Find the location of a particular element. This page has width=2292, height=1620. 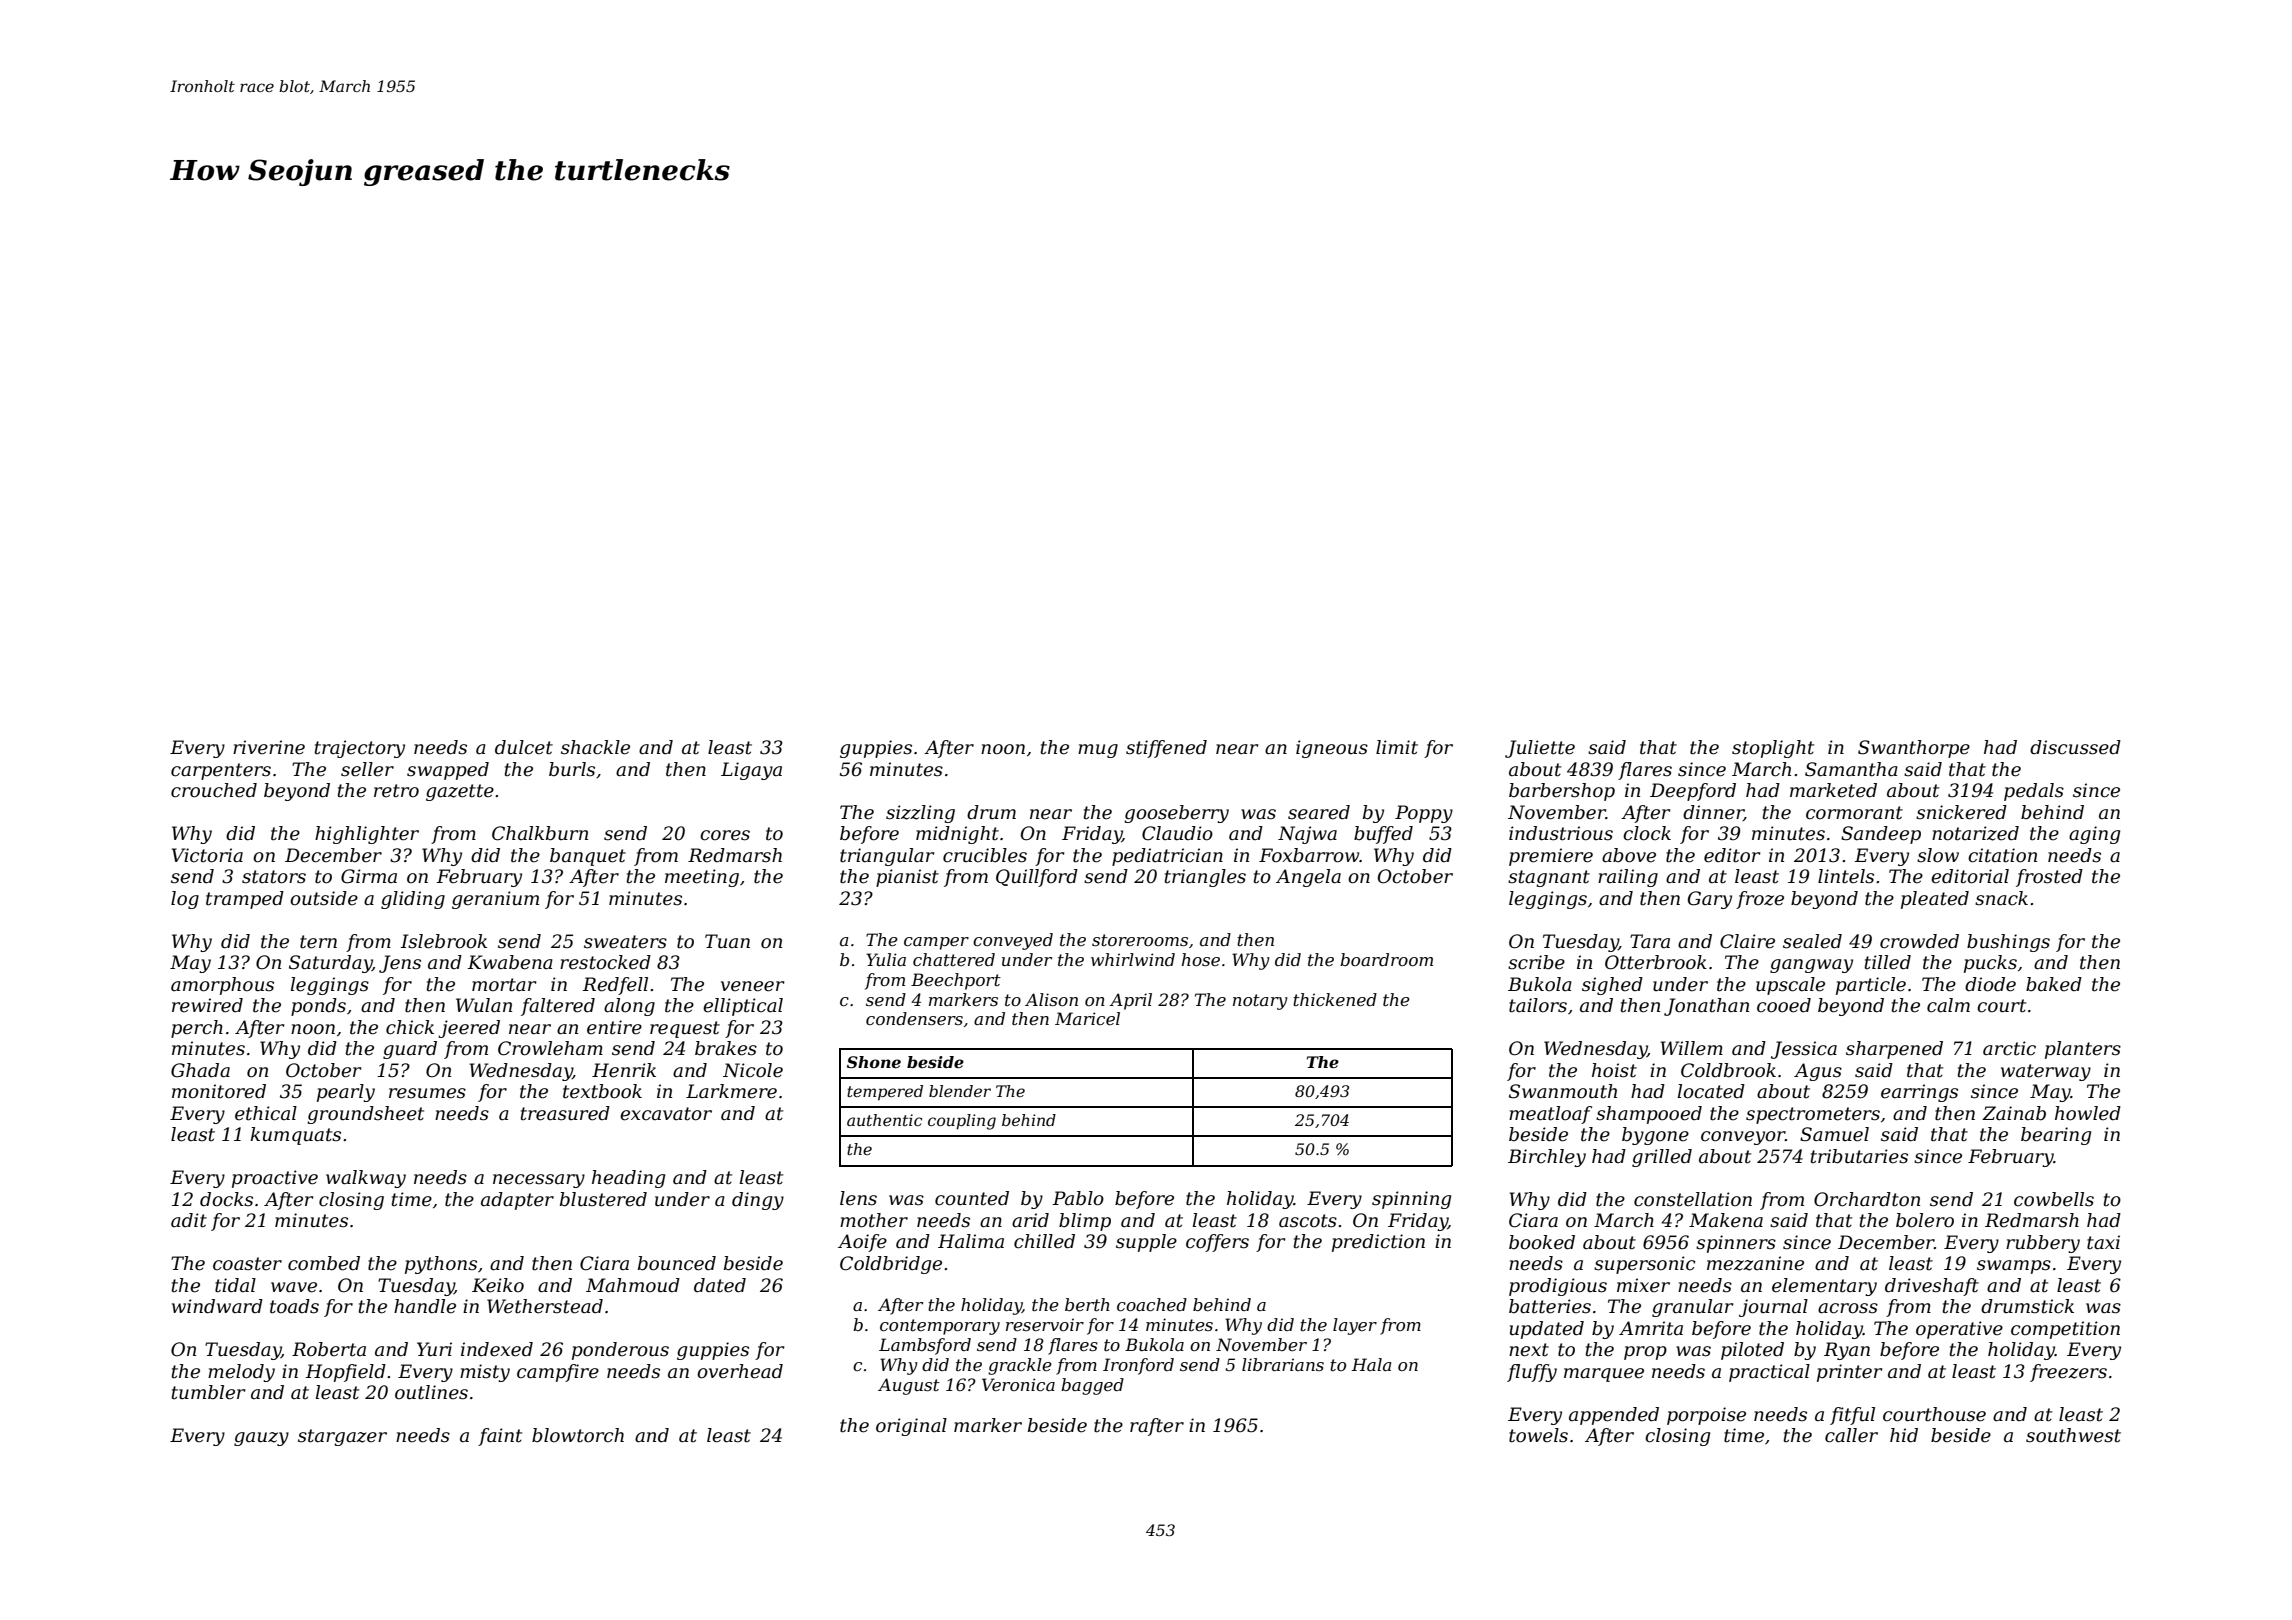

discussed is located at coordinates (2075, 747).
